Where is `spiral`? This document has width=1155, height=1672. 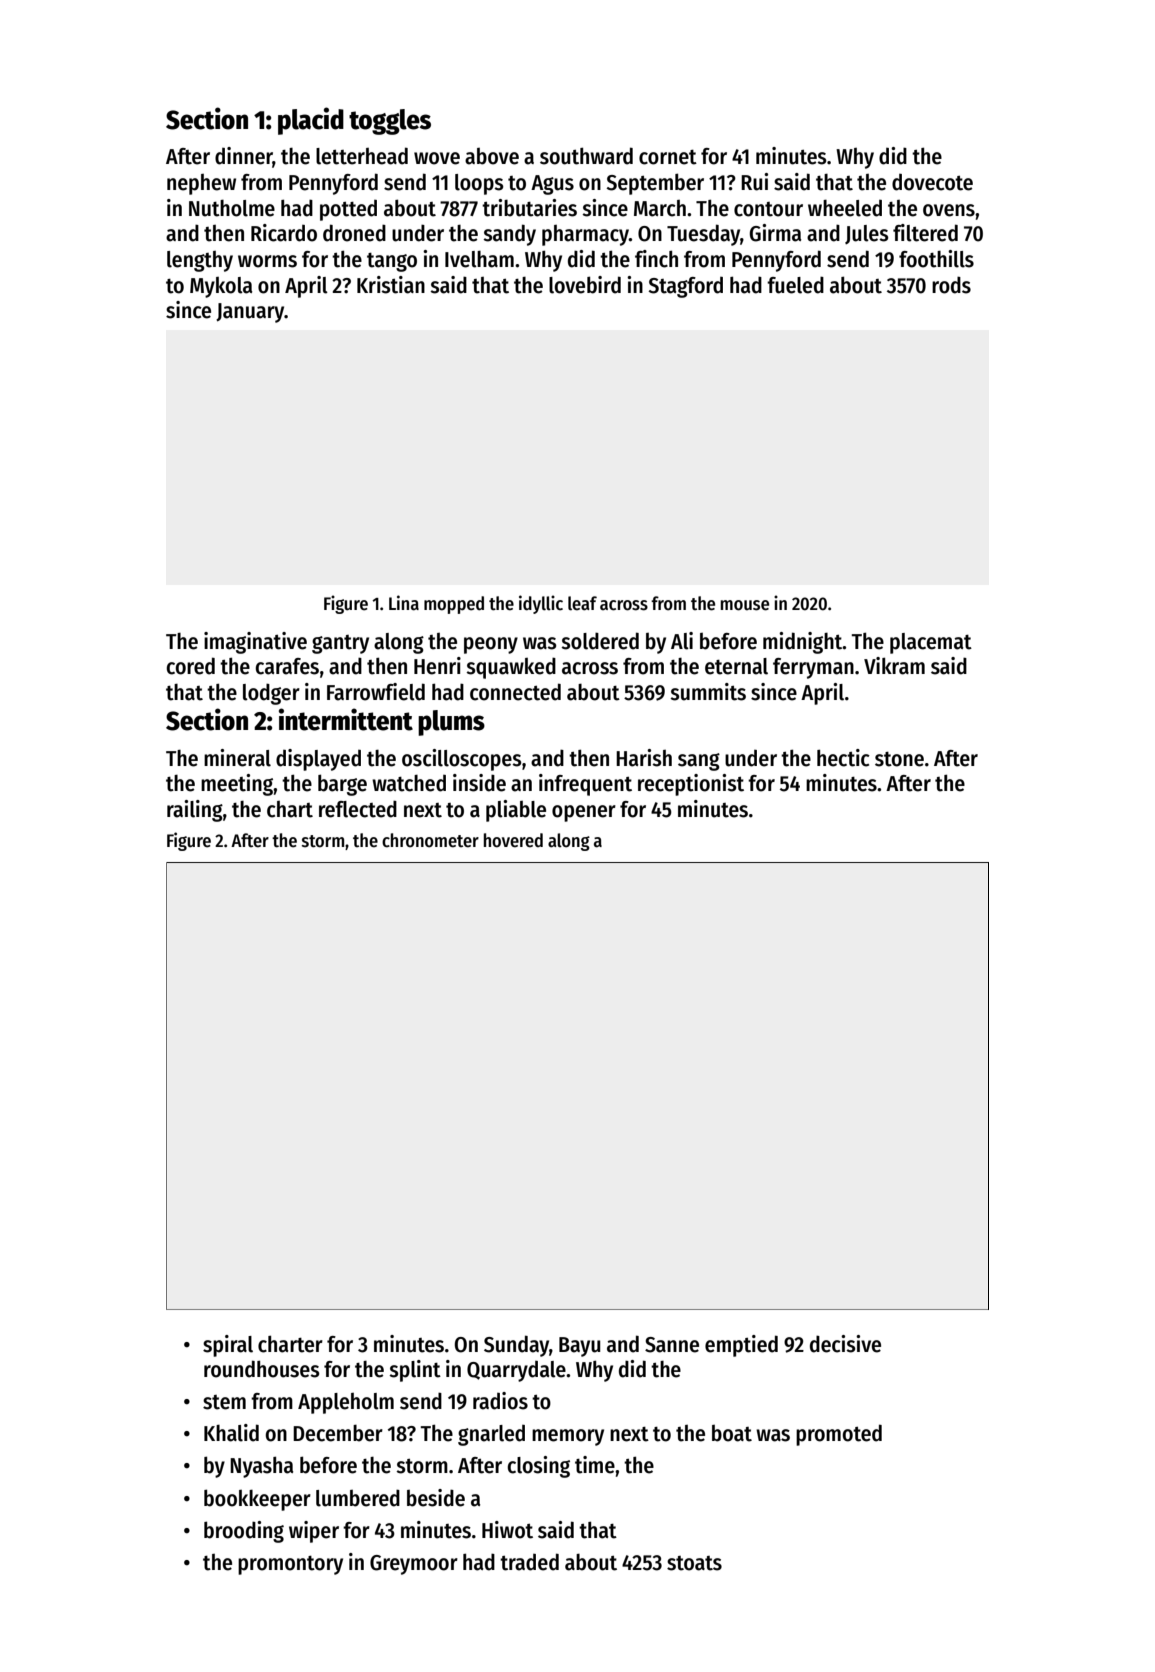 spiral is located at coordinates (228, 1346).
